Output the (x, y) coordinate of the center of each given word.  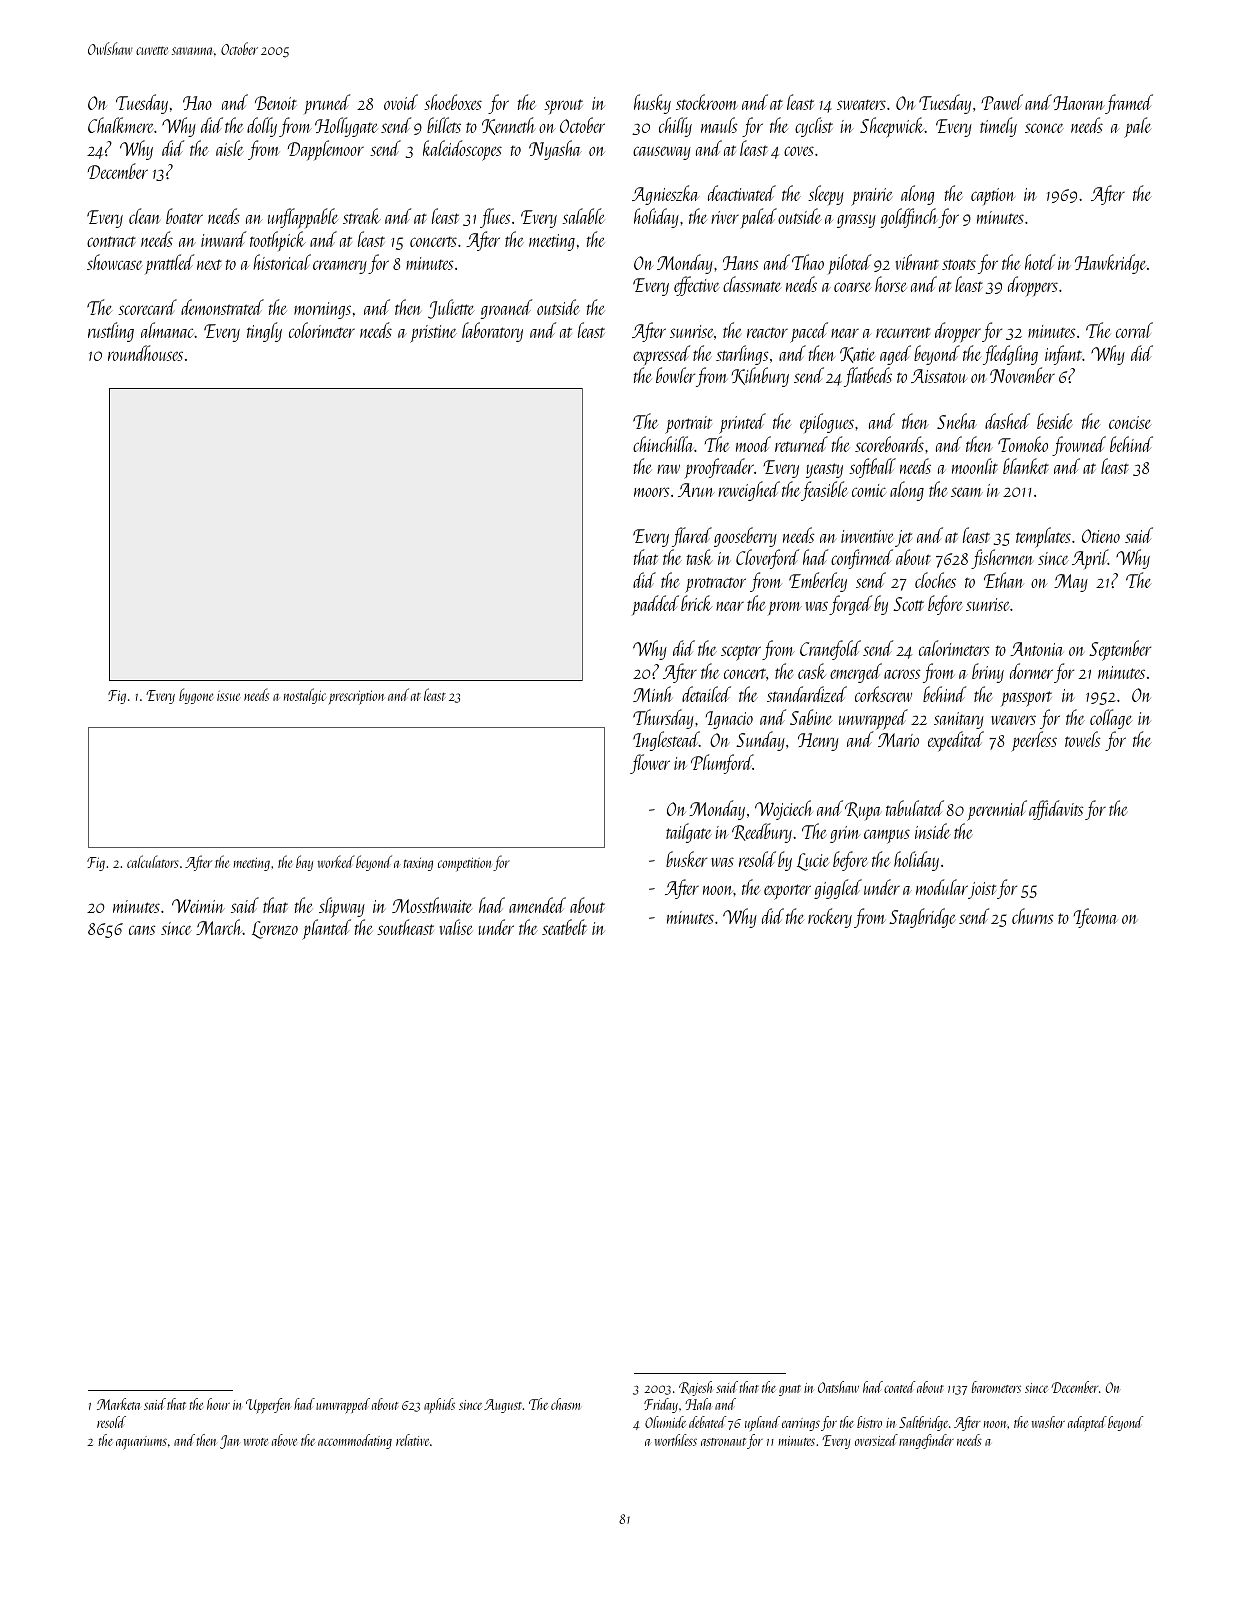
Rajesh (695, 1388)
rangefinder (926, 1441)
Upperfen (268, 1406)
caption (993, 196)
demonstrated (222, 307)
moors (651, 492)
